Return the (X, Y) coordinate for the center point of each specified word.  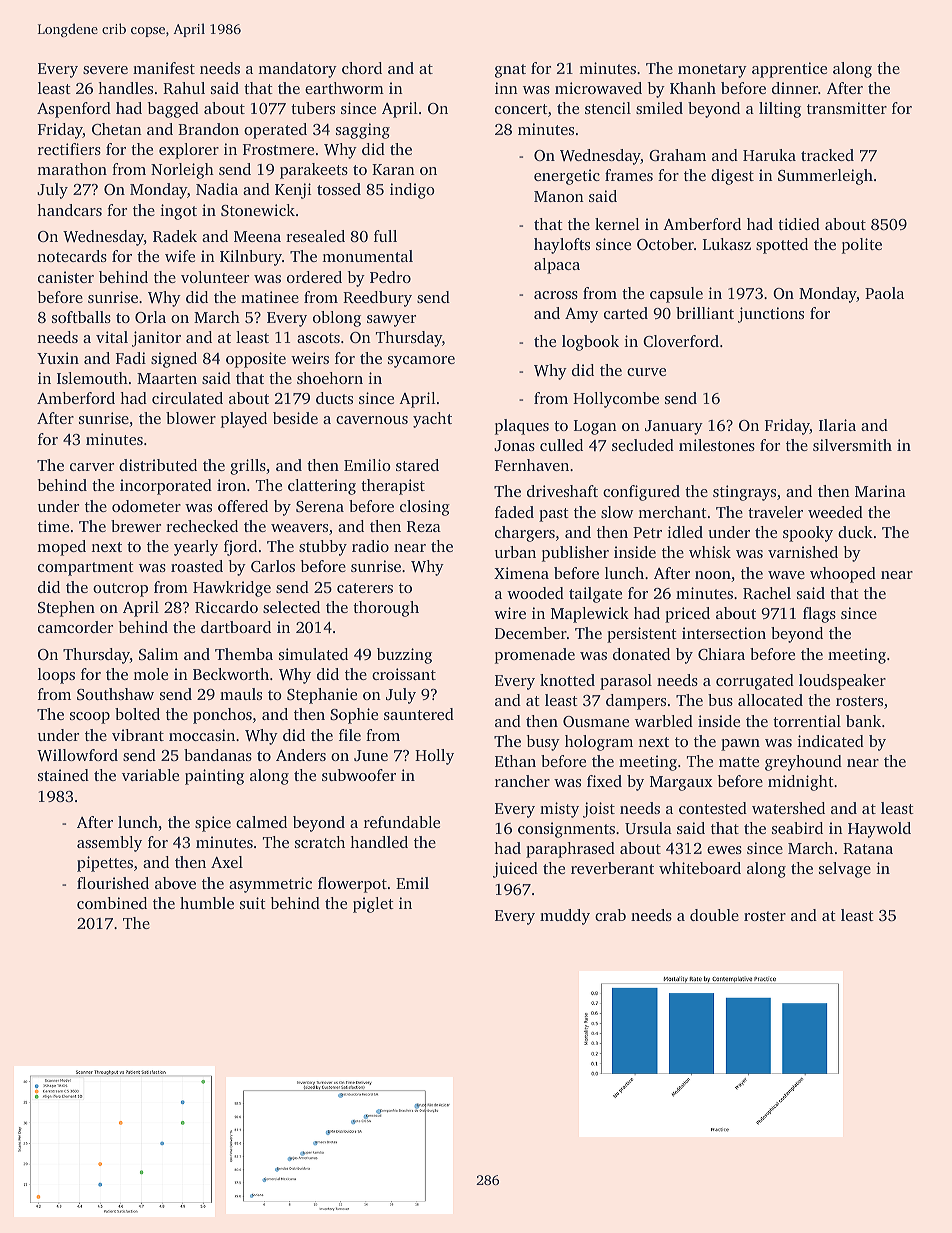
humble (207, 903)
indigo (412, 191)
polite (862, 246)
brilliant (705, 313)
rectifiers (69, 149)
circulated (187, 398)
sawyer (391, 321)
